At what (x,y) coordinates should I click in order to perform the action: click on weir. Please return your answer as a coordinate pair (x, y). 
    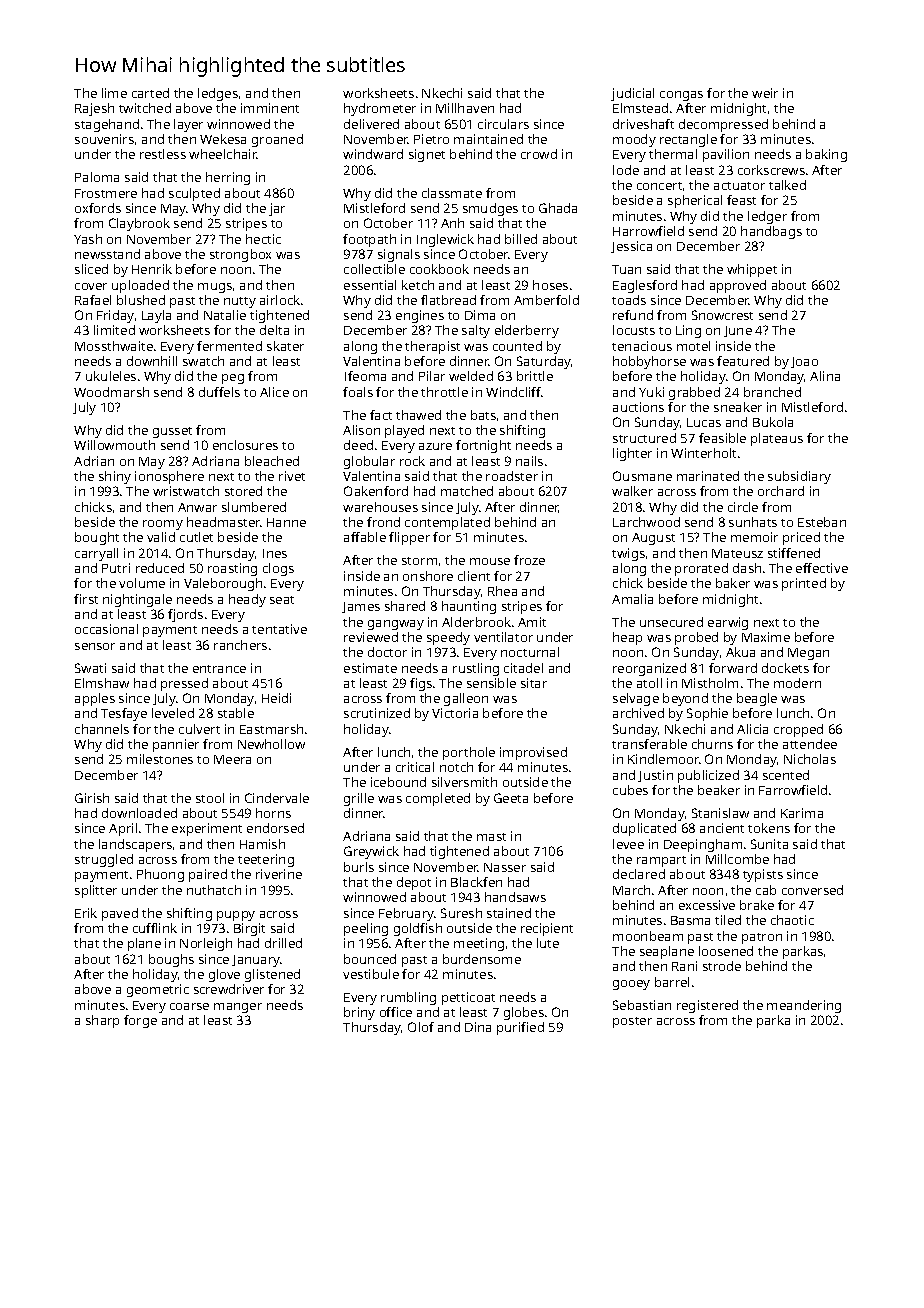
    Looking at the image, I should click on (765, 93).
